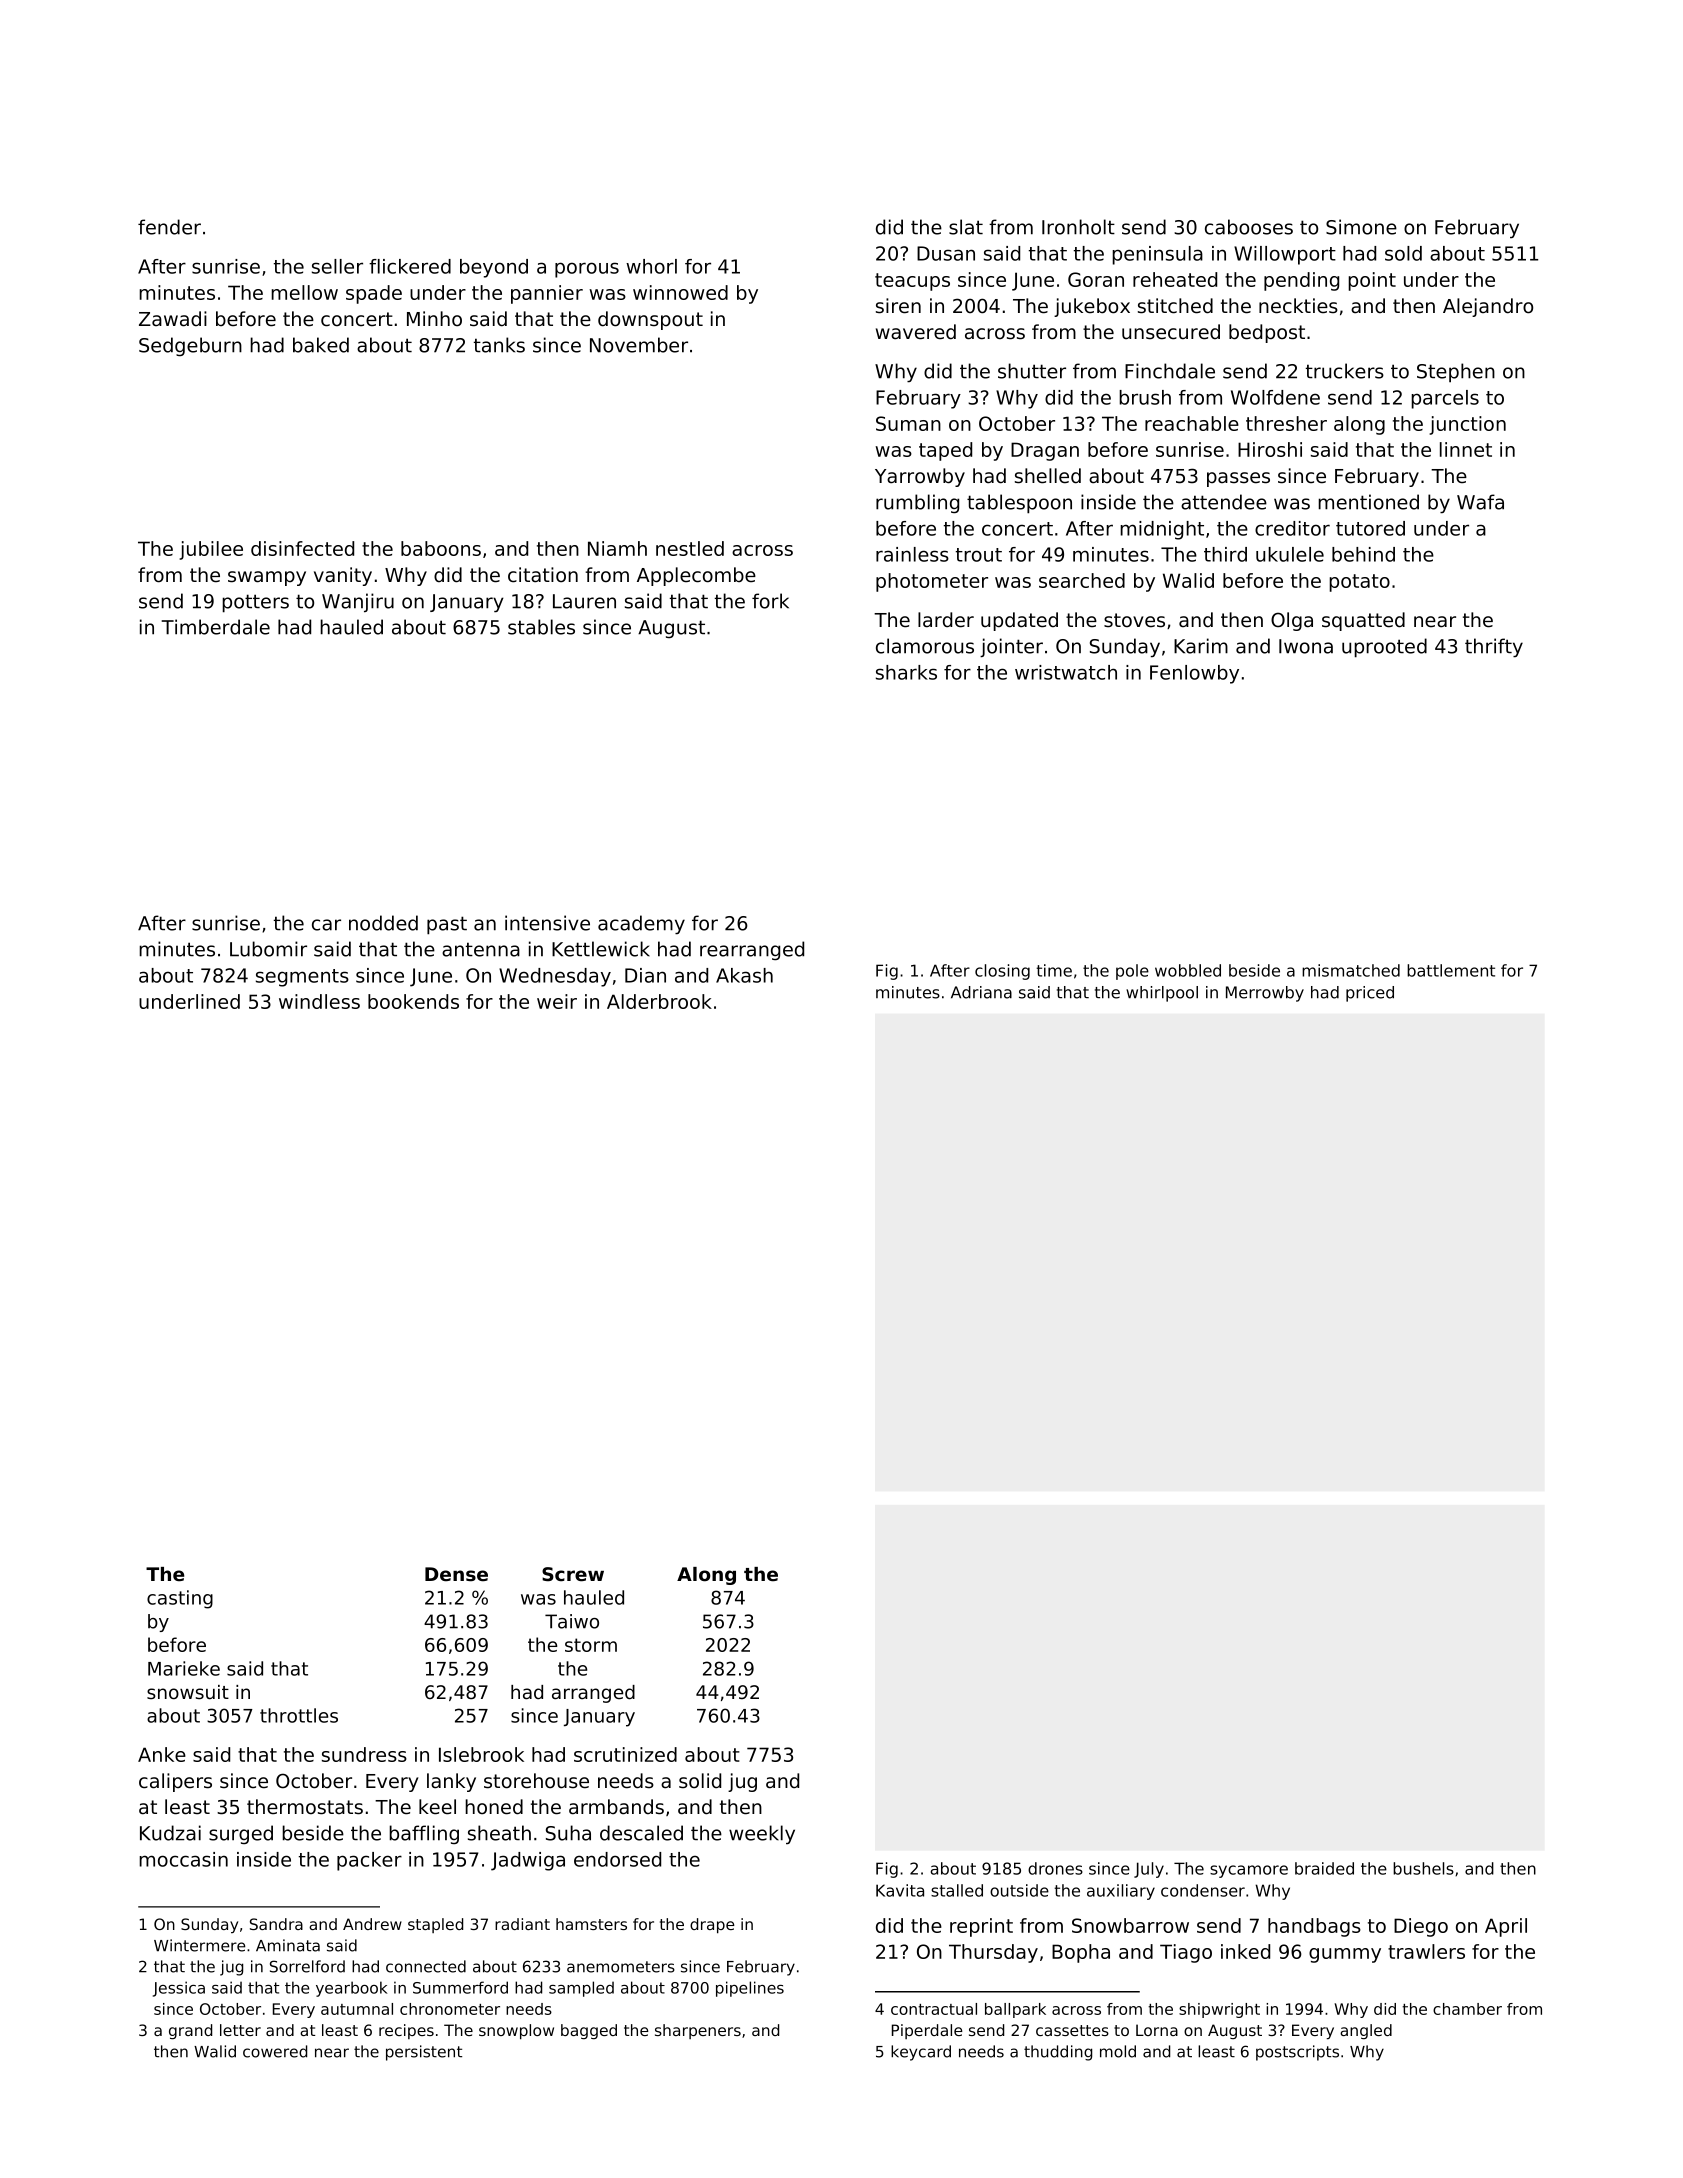  Describe the element at coordinates (680, 292) in the page. I see `winnowed` at that location.
